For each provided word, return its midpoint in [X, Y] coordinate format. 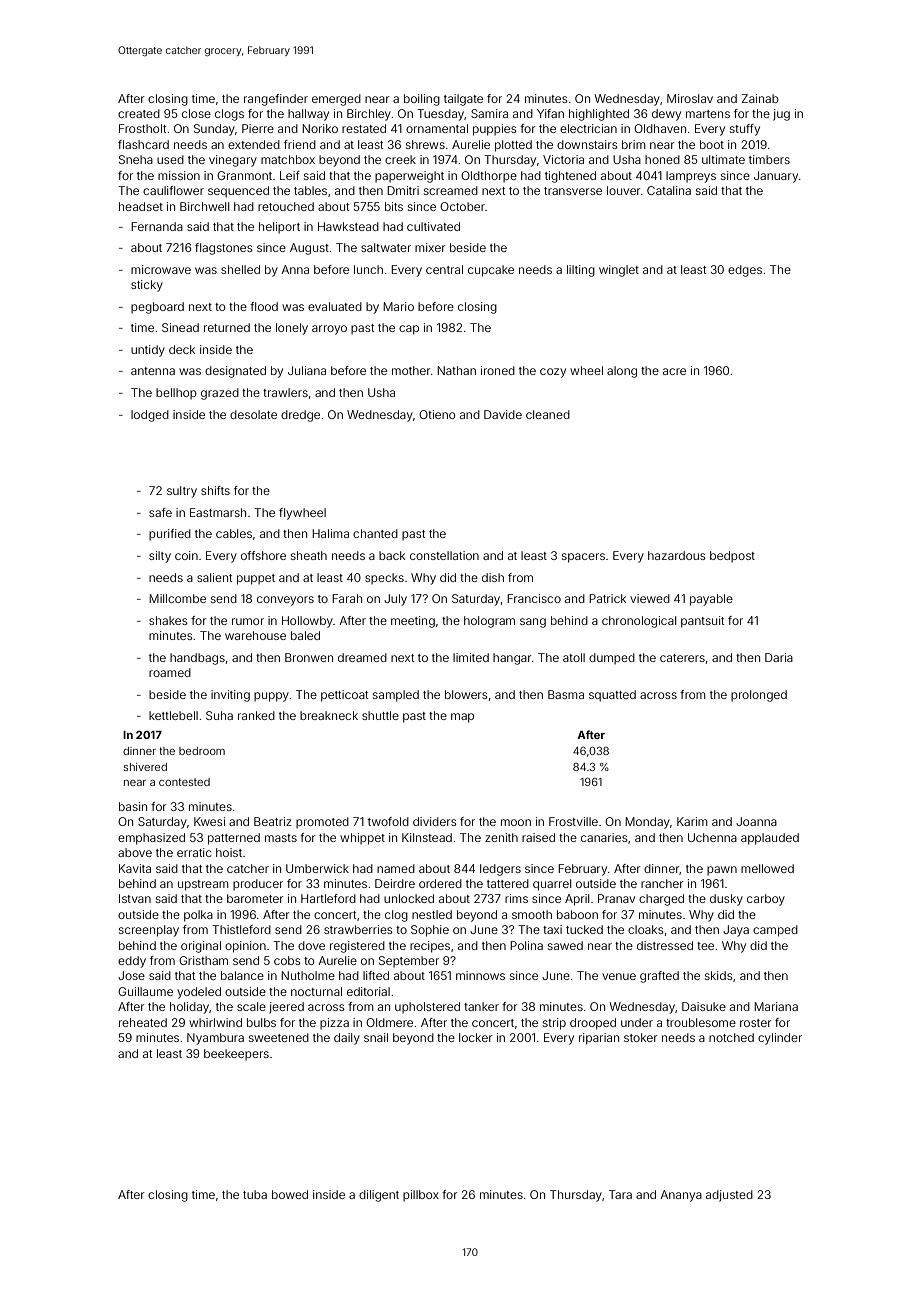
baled [305, 635]
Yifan [550, 113]
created [139, 113]
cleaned [548, 414]
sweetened [279, 1037]
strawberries [358, 929]
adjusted [729, 1196]
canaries [604, 837]
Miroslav [690, 98]
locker [476, 1037]
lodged [150, 416]
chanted [375, 533]
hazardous [677, 555]
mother [411, 370]
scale [251, 1006]
